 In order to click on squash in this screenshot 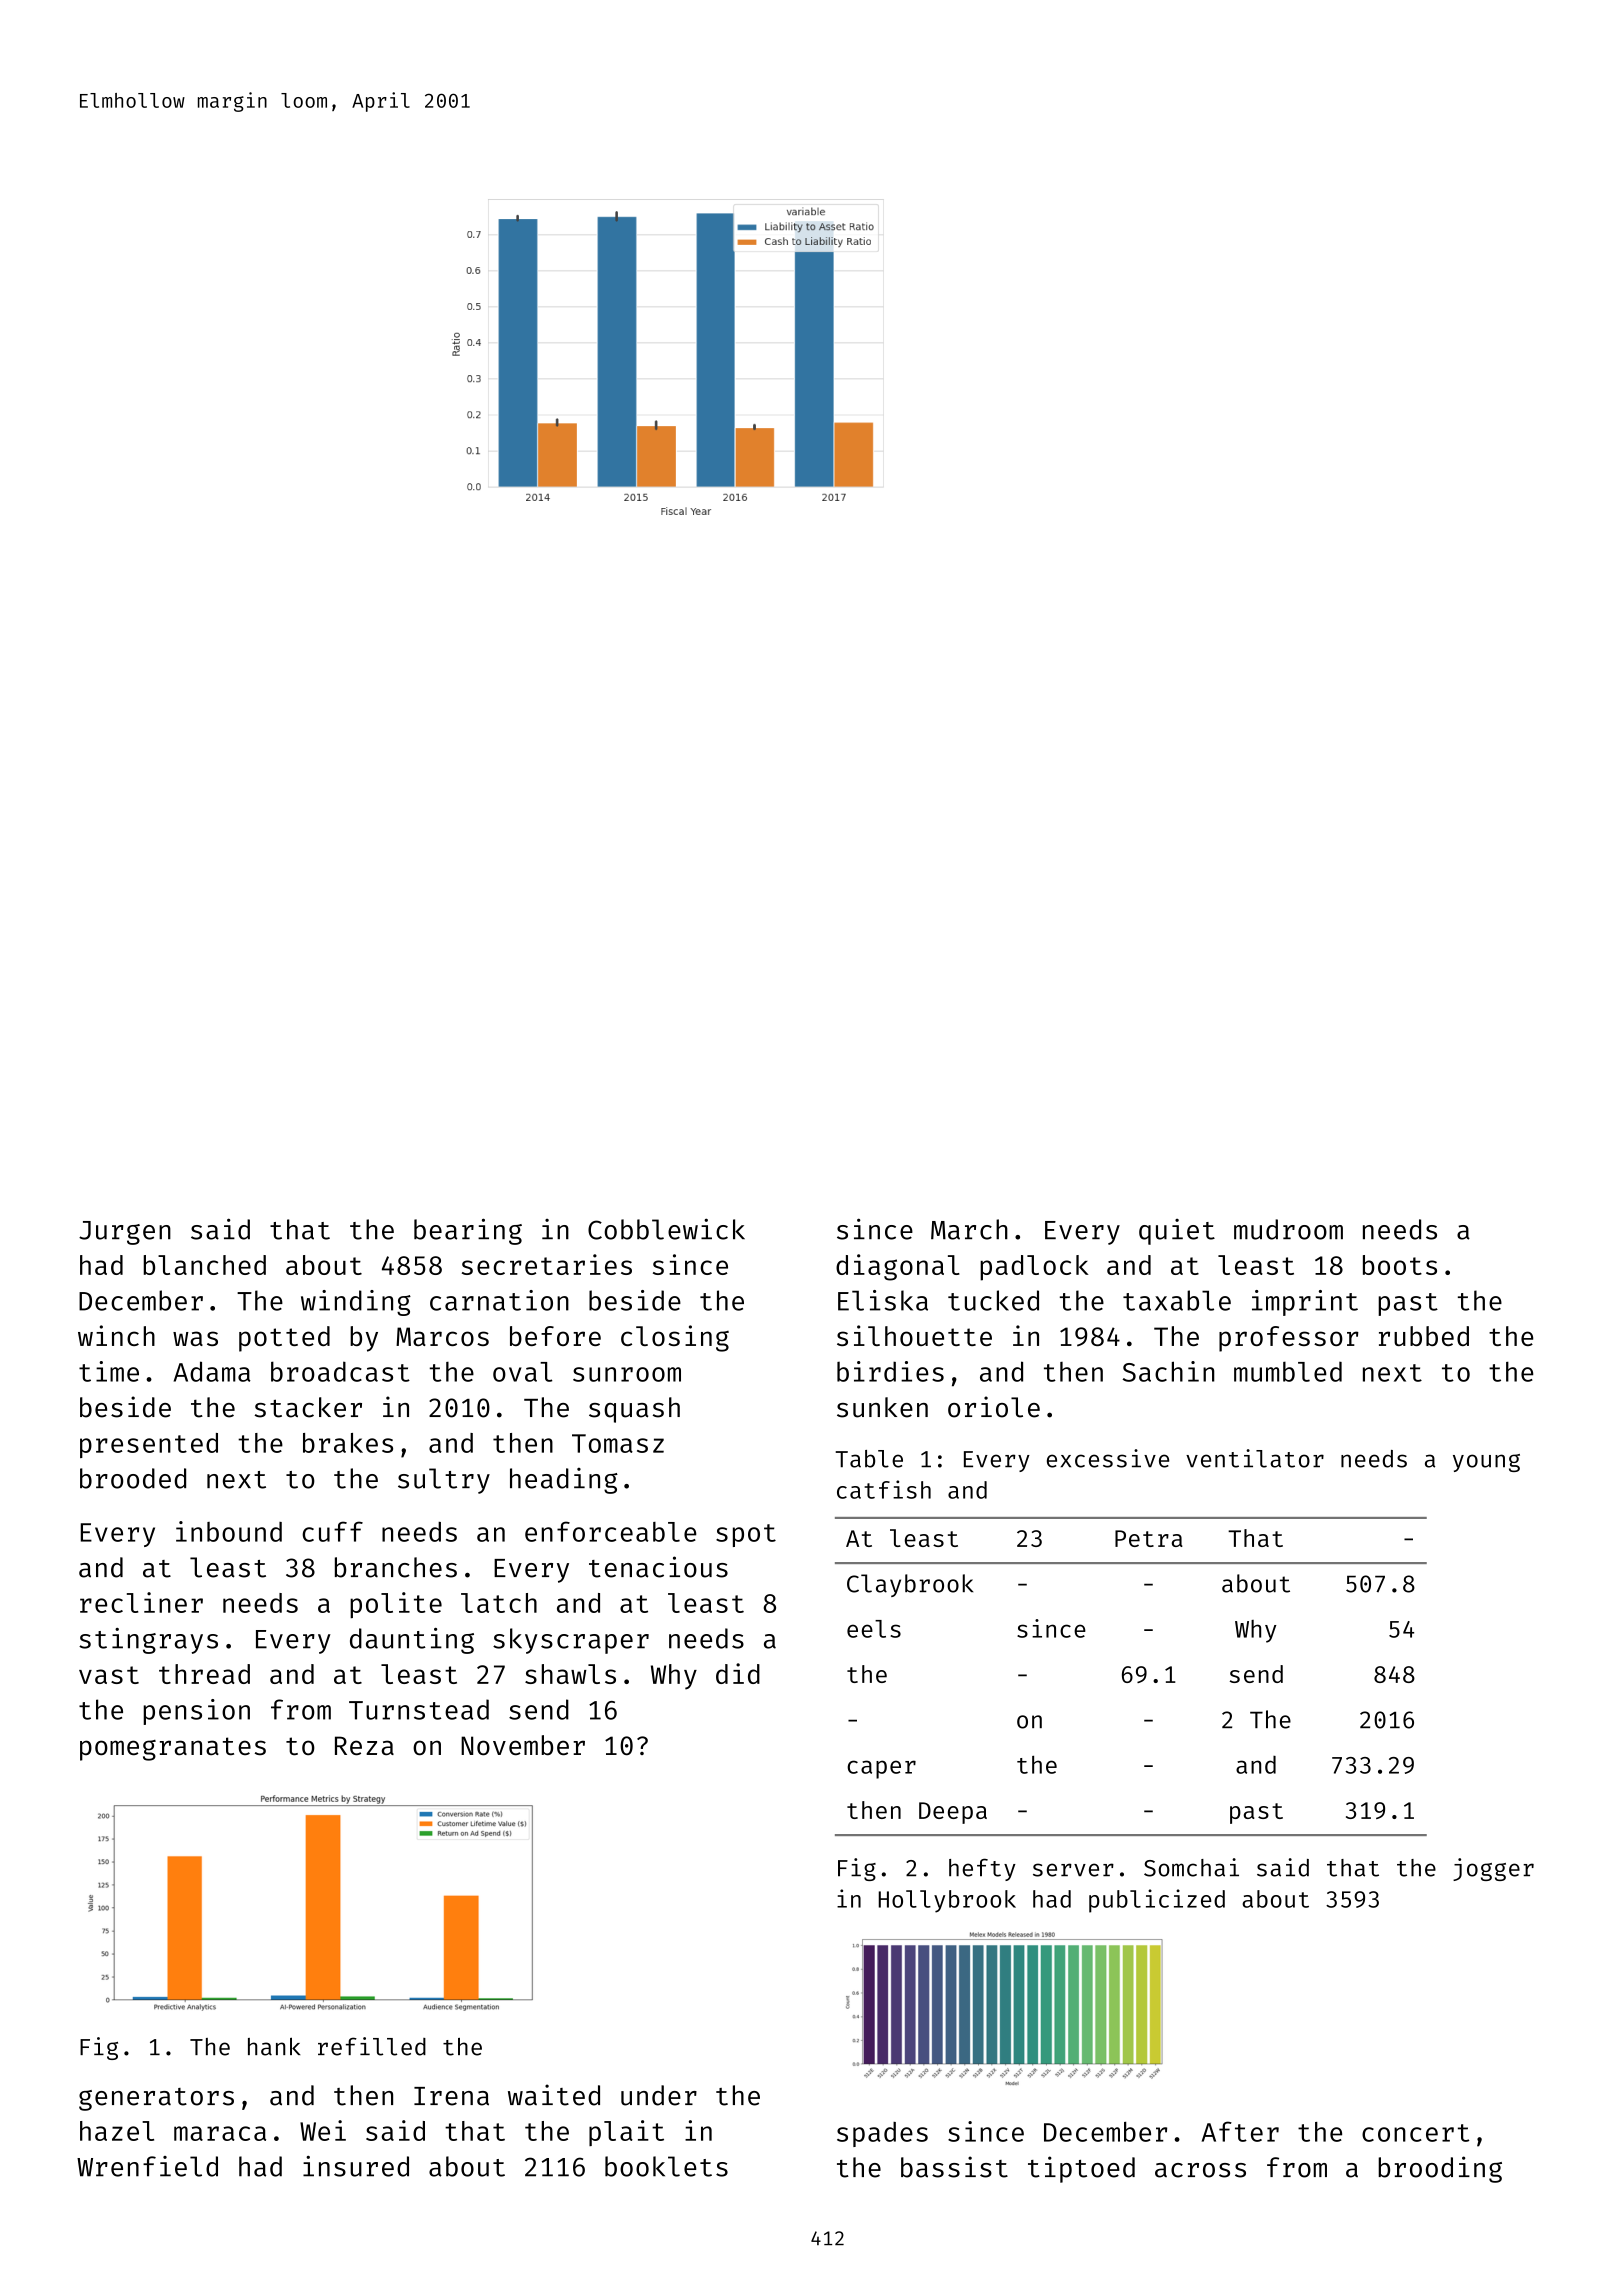, I will do `click(634, 1410)`.
